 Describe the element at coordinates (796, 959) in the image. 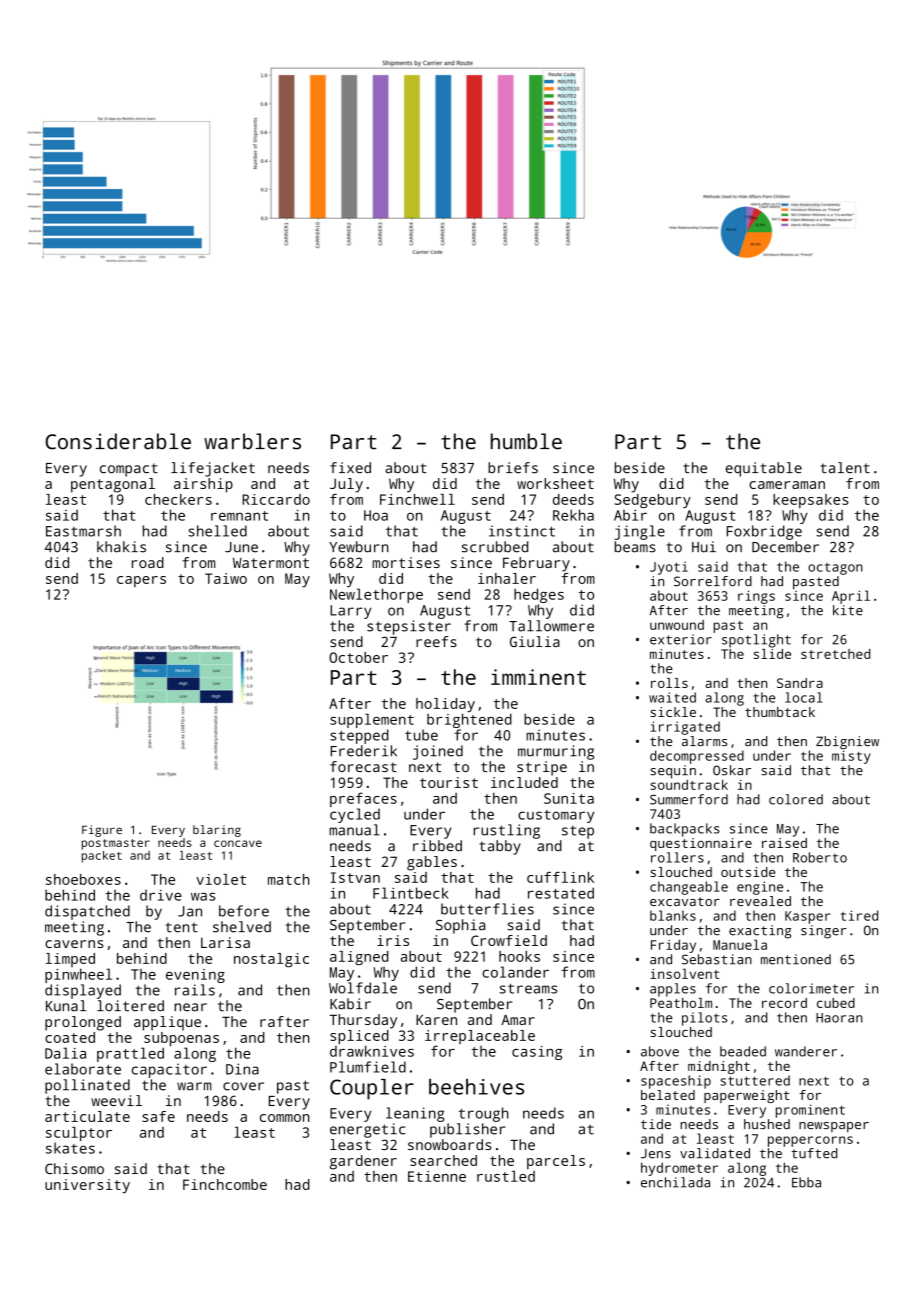

I see `mentioned` at that location.
